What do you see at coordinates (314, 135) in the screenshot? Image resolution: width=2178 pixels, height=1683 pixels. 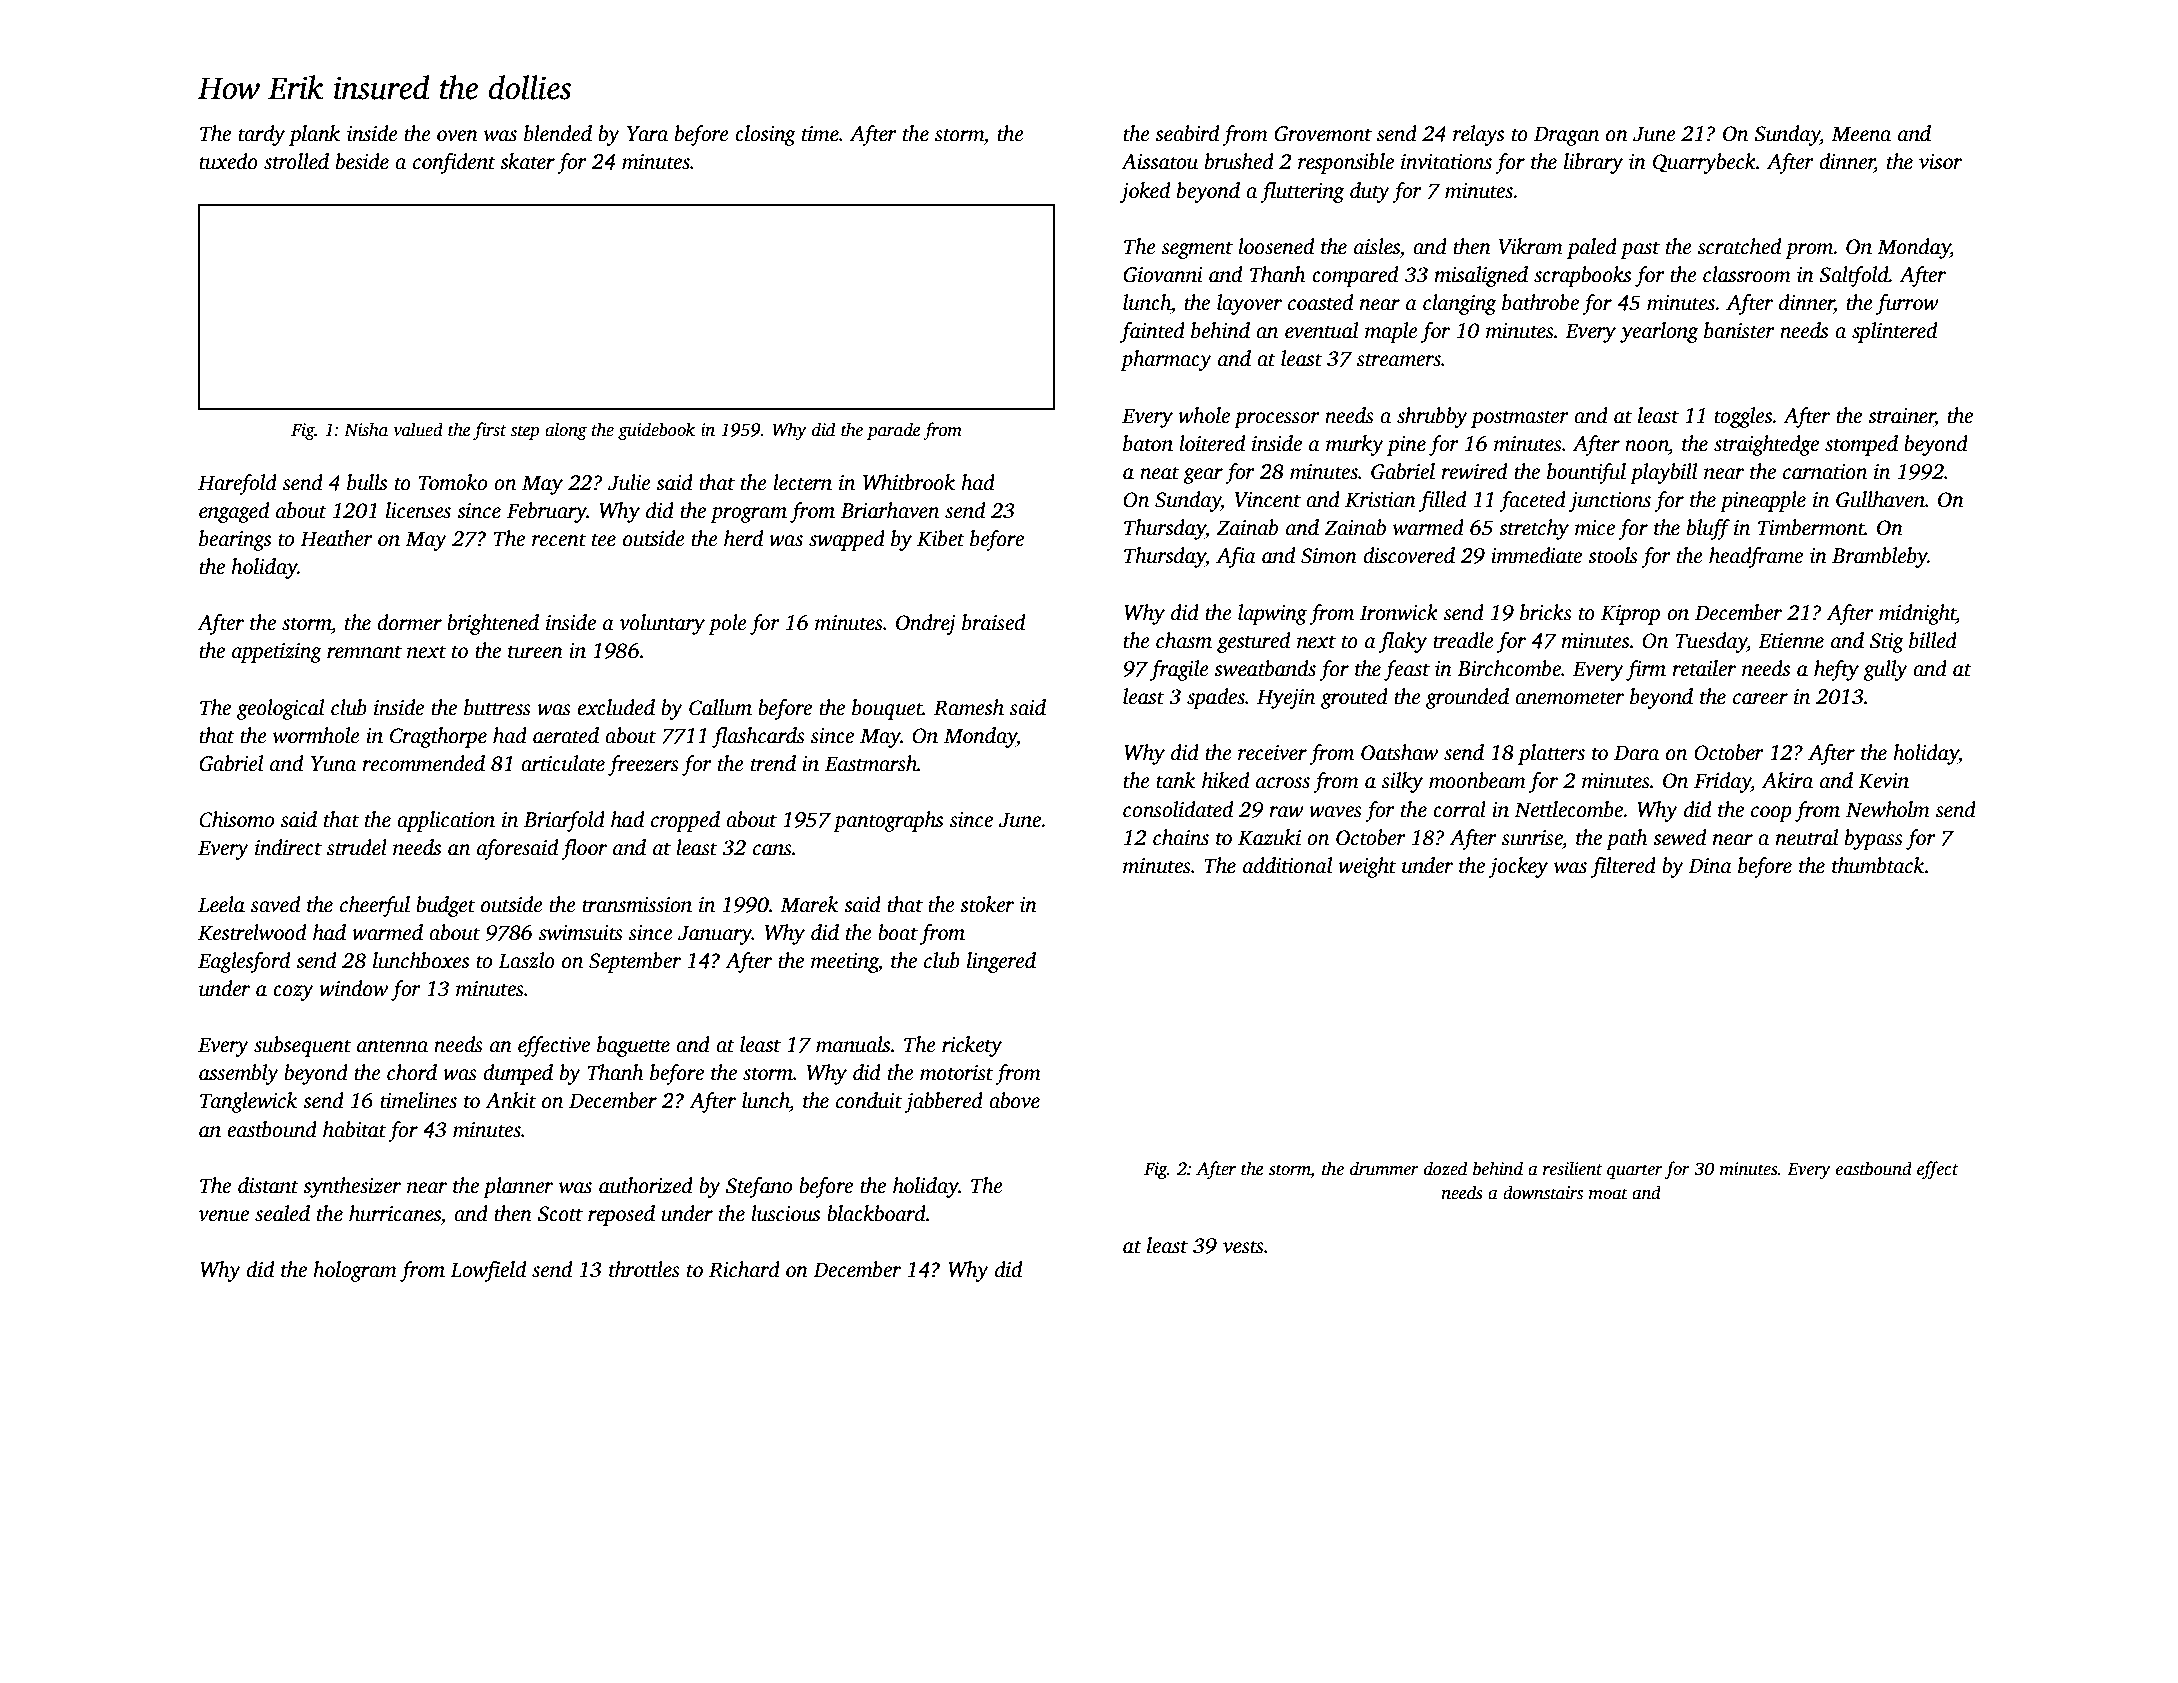 I see `plank` at bounding box center [314, 135].
